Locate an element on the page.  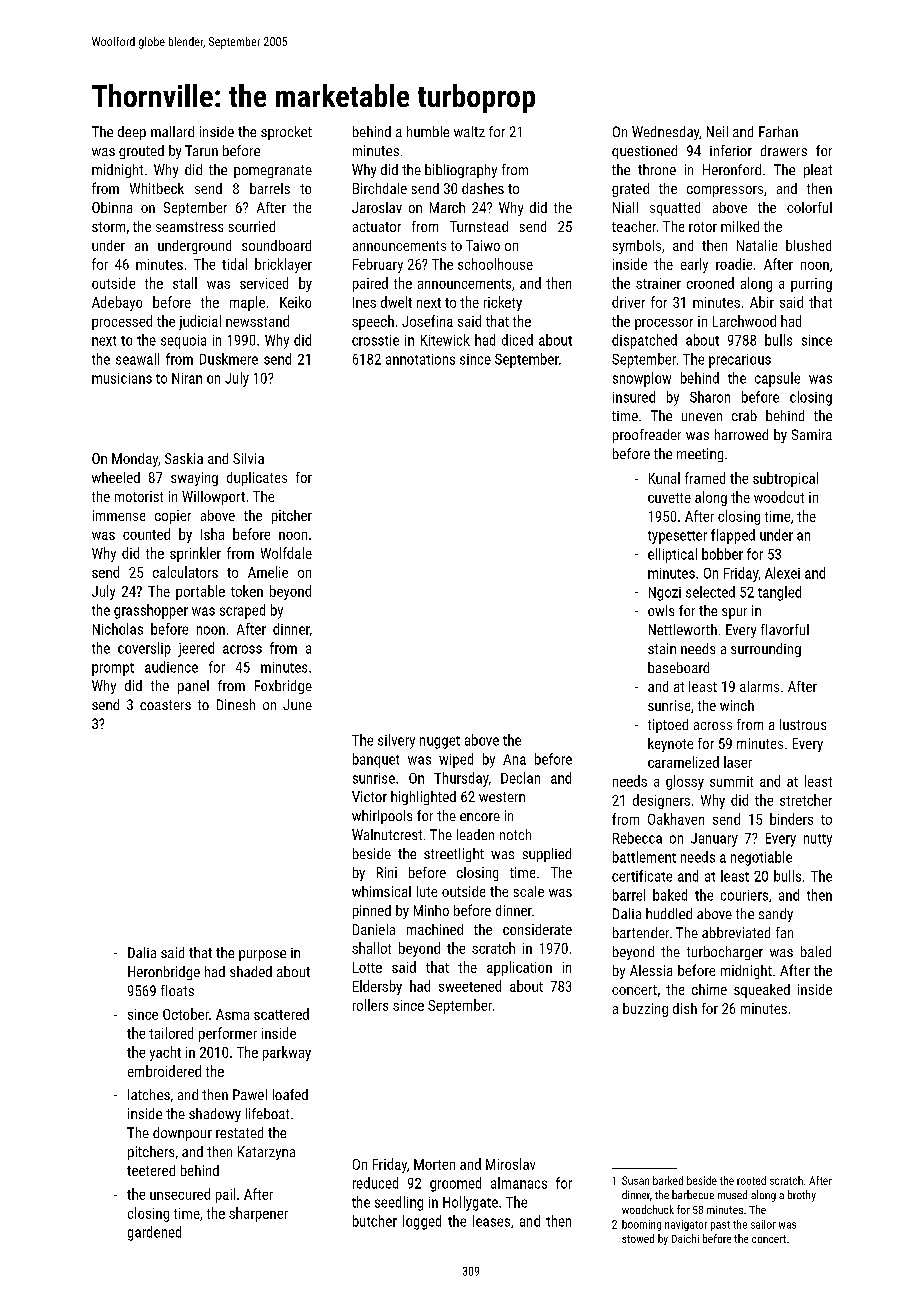
Wednesday is located at coordinates (665, 133).
